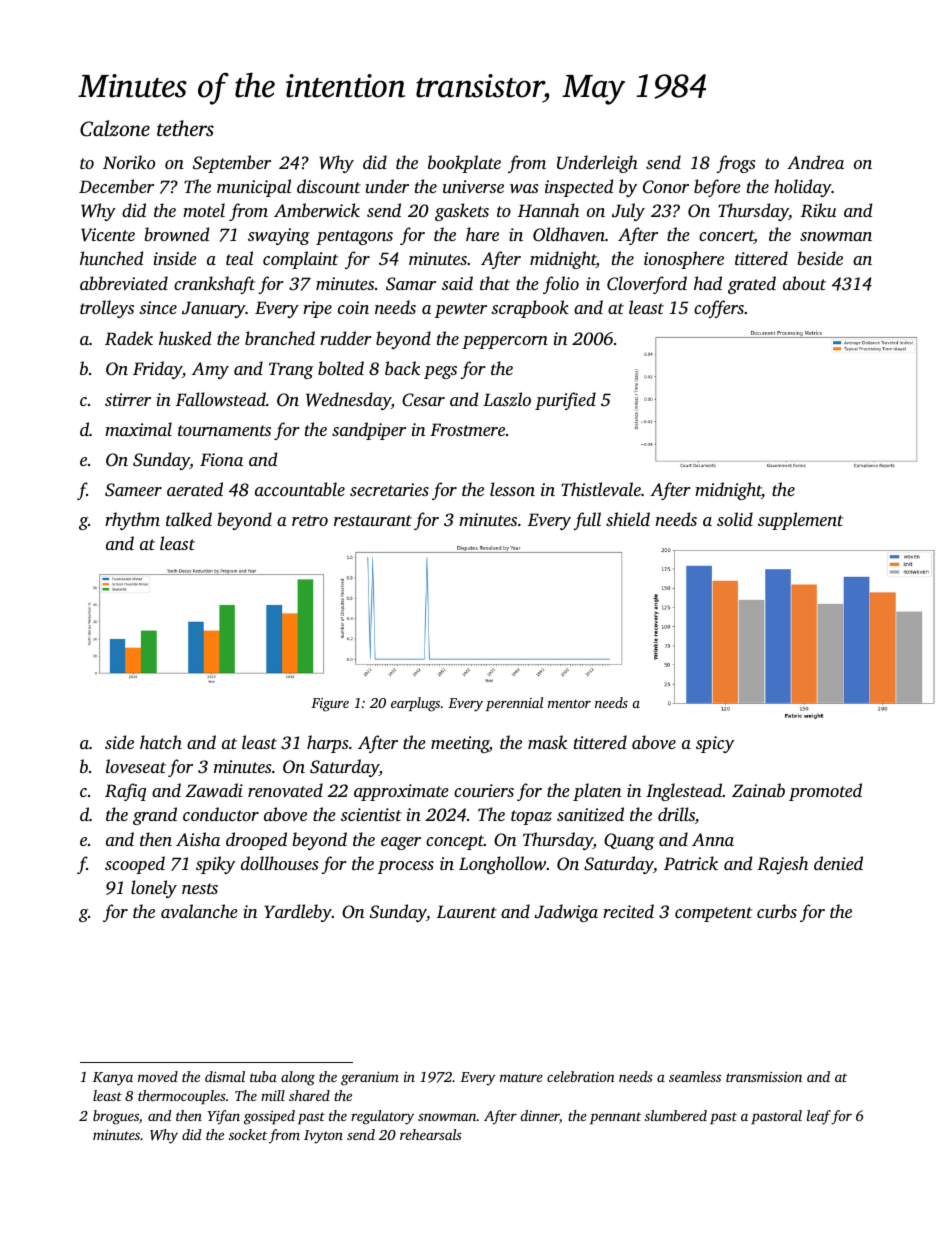 The width and height of the screenshot is (952, 1233). Describe the element at coordinates (248, 1134) in the screenshot. I see `socket` at that location.
